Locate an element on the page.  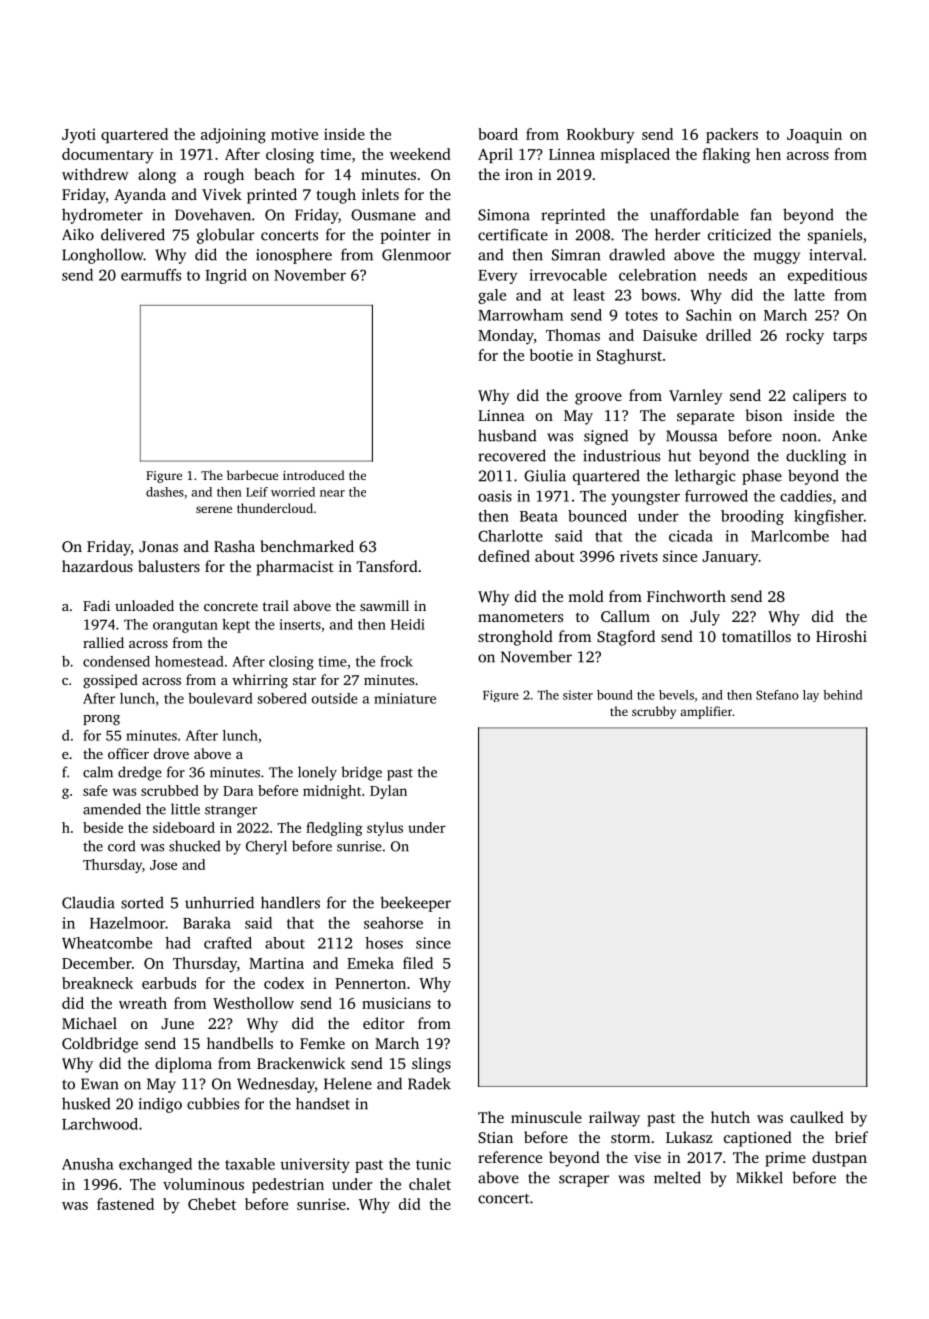
beekeeper is located at coordinates (415, 904).
